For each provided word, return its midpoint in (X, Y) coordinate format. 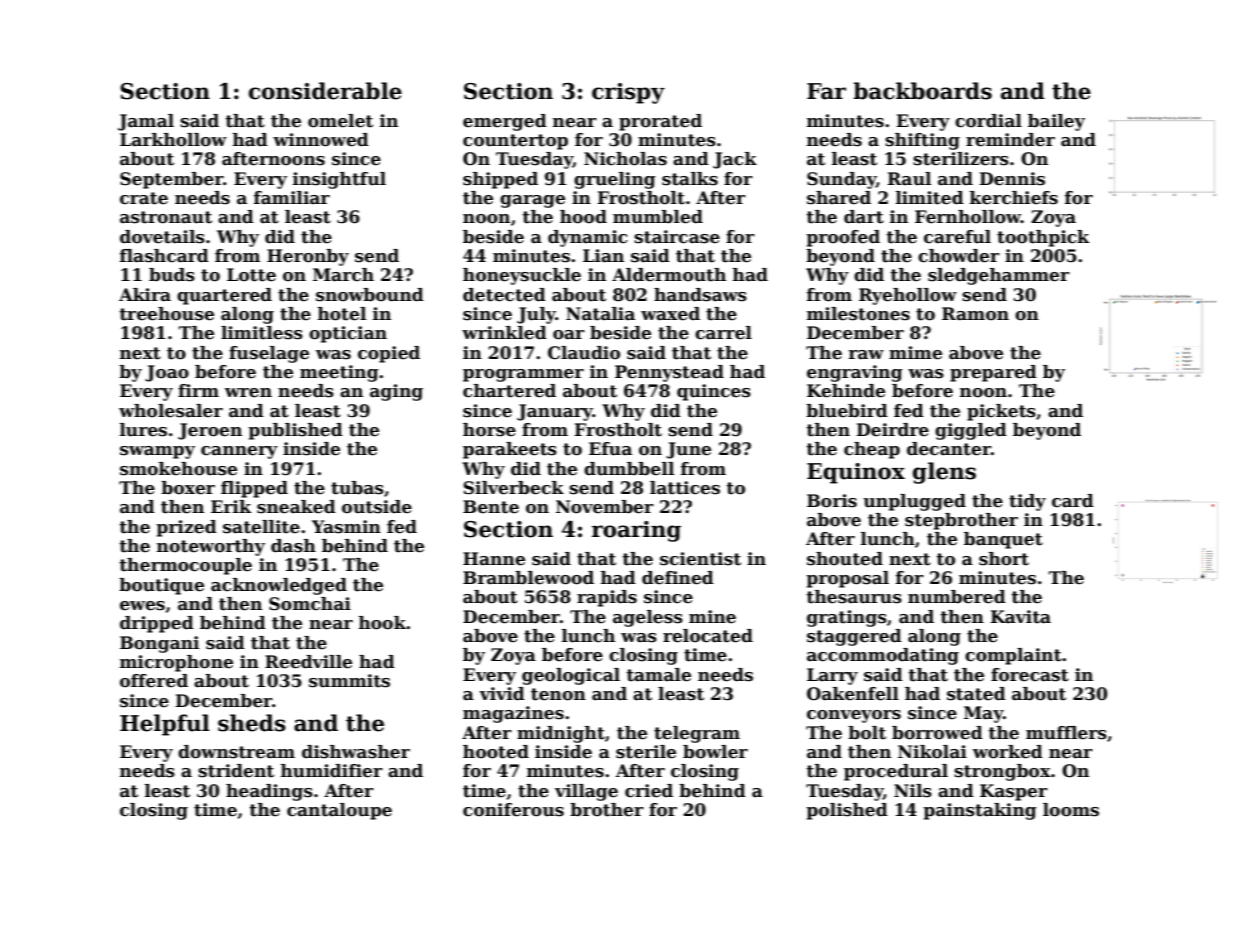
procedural (896, 772)
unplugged (914, 502)
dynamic (588, 238)
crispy (628, 93)
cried (649, 791)
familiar (292, 198)
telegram (697, 734)
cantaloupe (339, 811)
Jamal (146, 122)
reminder (1010, 140)
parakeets (510, 450)
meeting (339, 373)
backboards (922, 91)
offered (154, 681)
